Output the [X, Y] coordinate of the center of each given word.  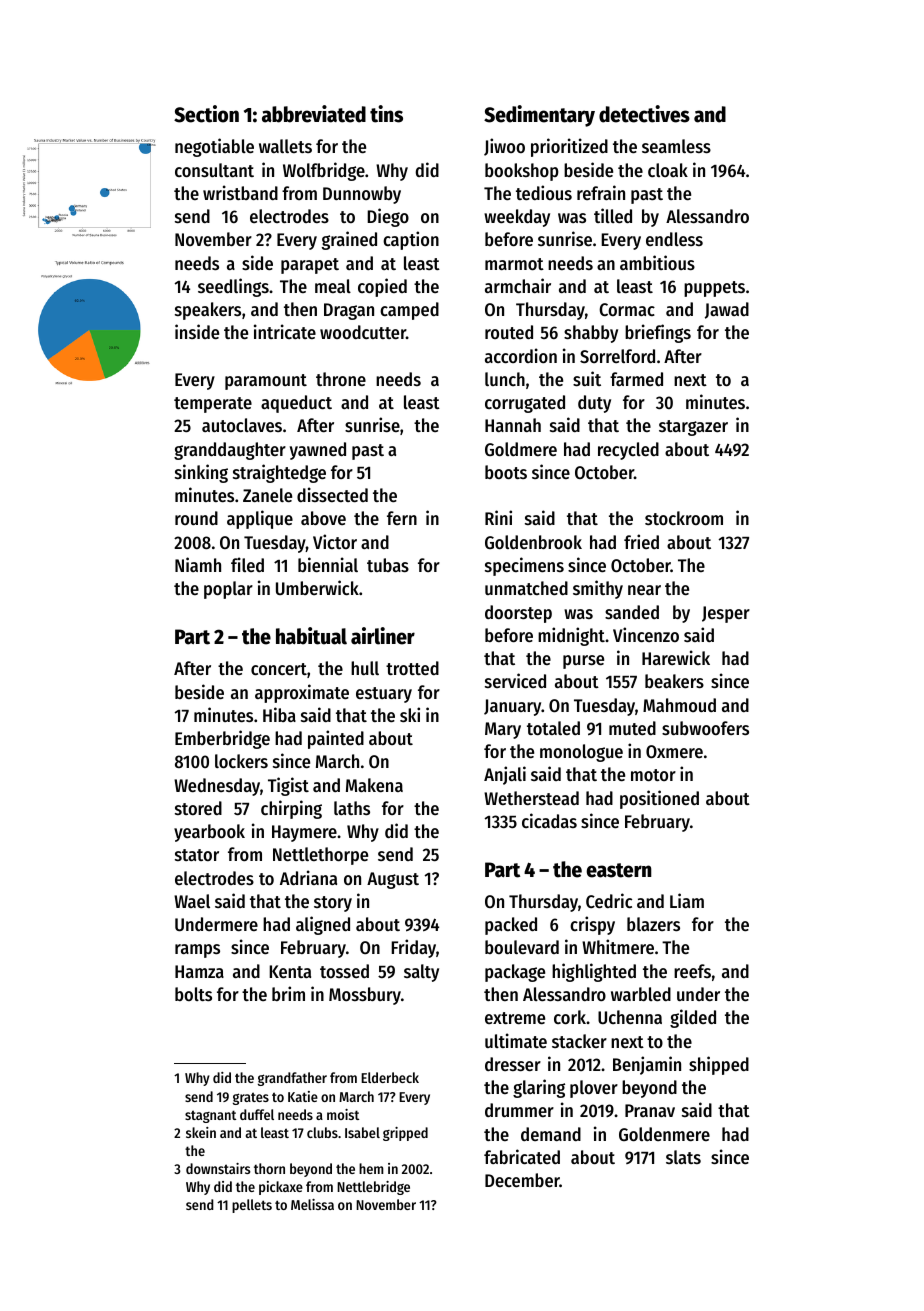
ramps [197, 951]
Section [206, 114]
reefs [692, 971]
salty [421, 973]
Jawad [727, 310]
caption [411, 240]
